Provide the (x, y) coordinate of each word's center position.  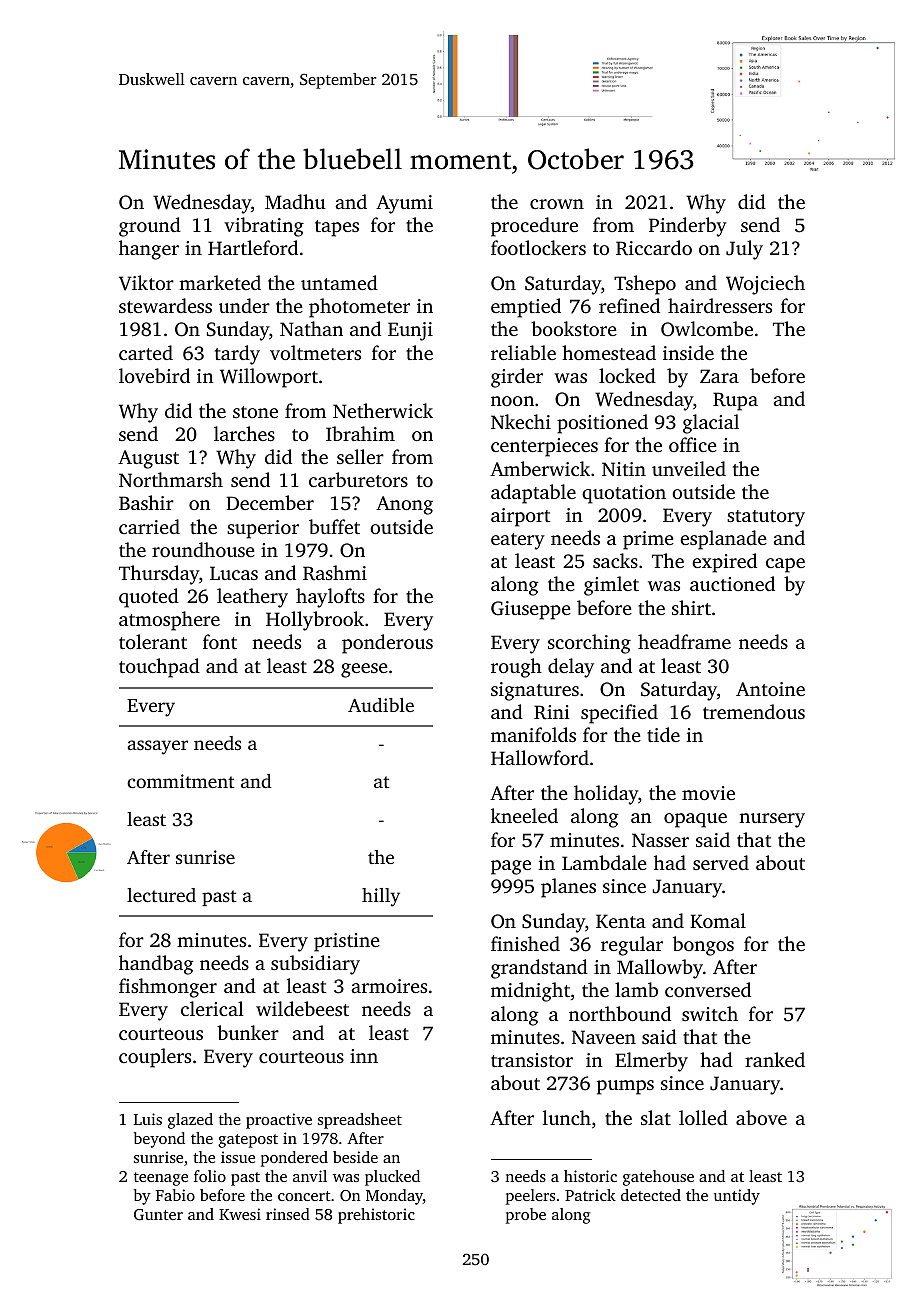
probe (526, 1216)
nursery (772, 820)
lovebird (154, 375)
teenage (161, 1179)
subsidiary (315, 965)
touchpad (159, 668)
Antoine (770, 689)
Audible (381, 705)
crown (557, 204)
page (511, 867)
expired (724, 563)
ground (150, 227)
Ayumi (404, 204)
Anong (404, 505)
